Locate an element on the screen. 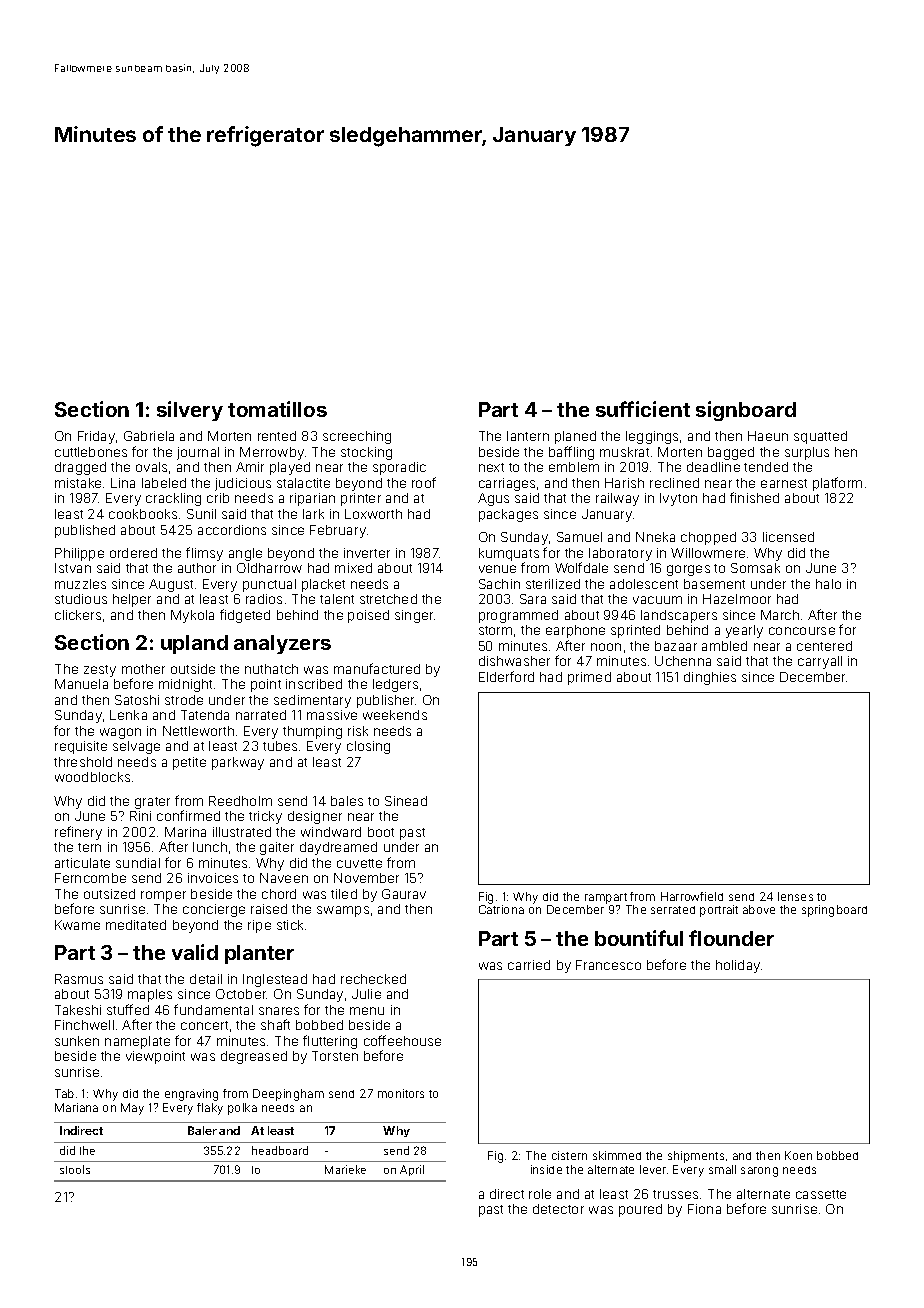  shaft is located at coordinates (275, 1024).
